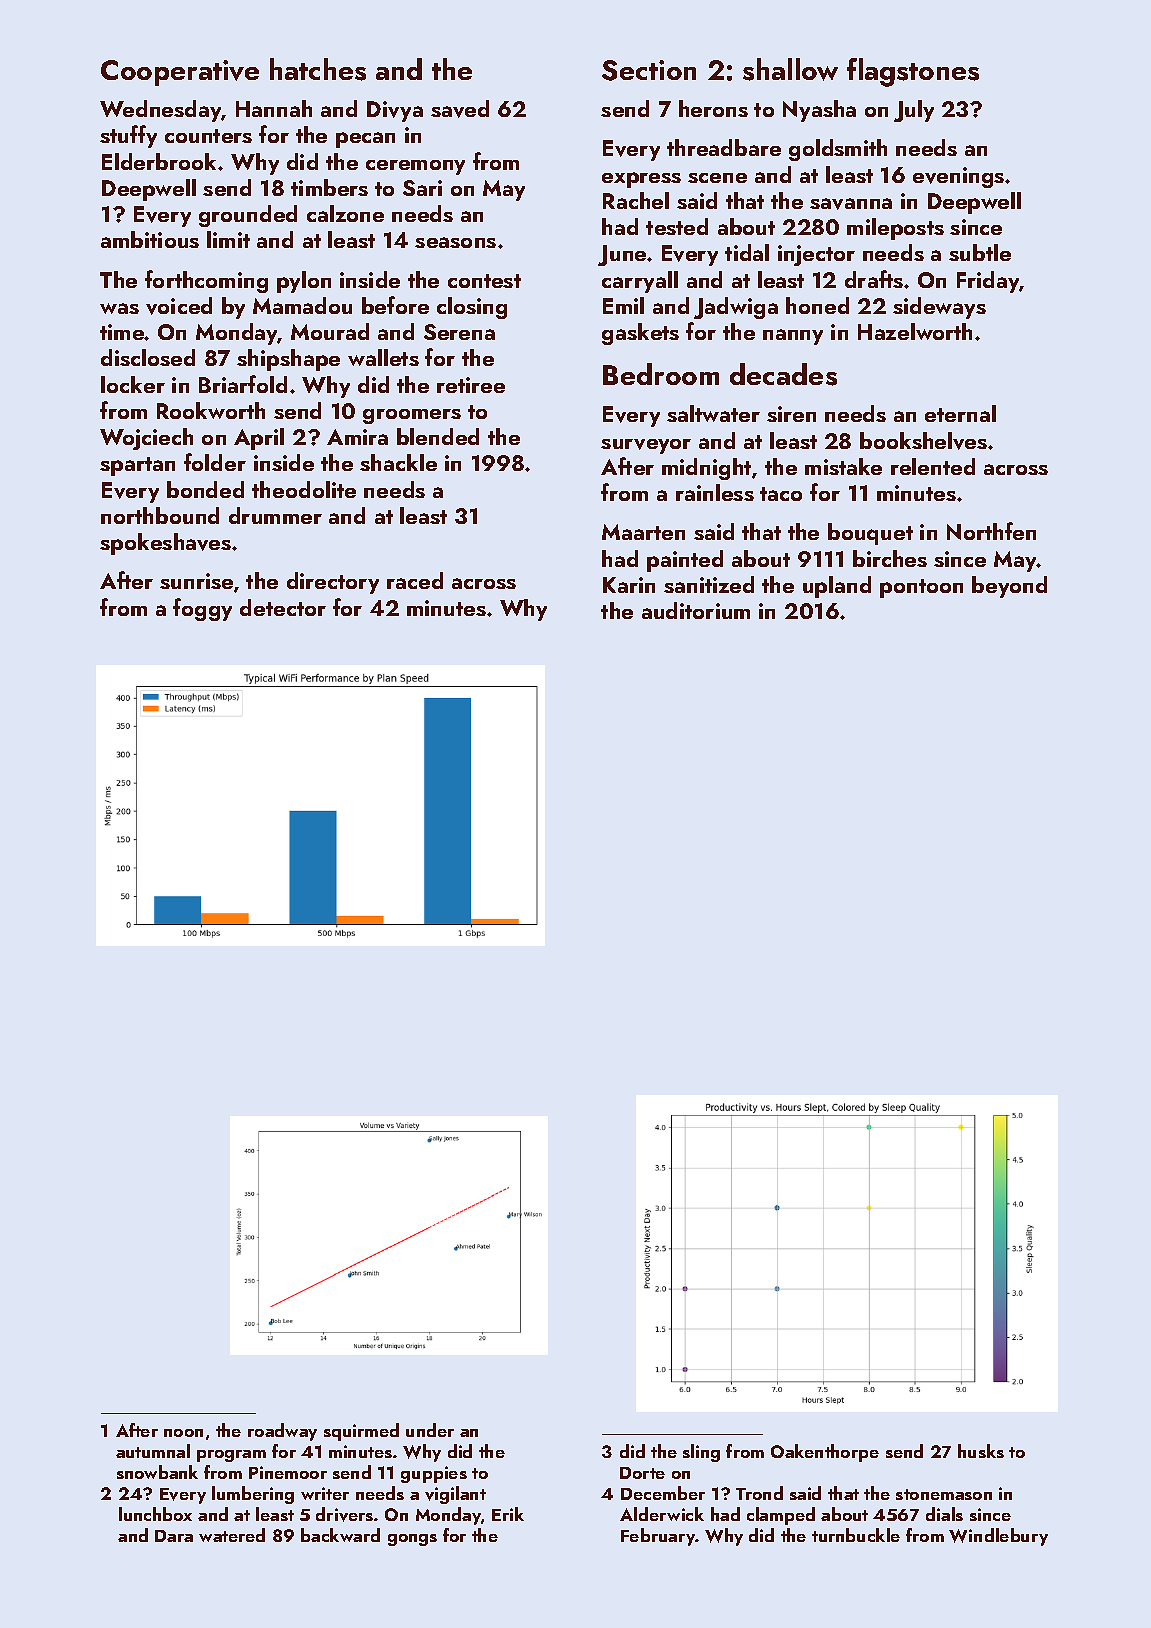 Image resolution: width=1151 pixels, height=1628 pixels. What do you see at coordinates (921, 588) in the document?
I see `pontoon` at bounding box center [921, 588].
